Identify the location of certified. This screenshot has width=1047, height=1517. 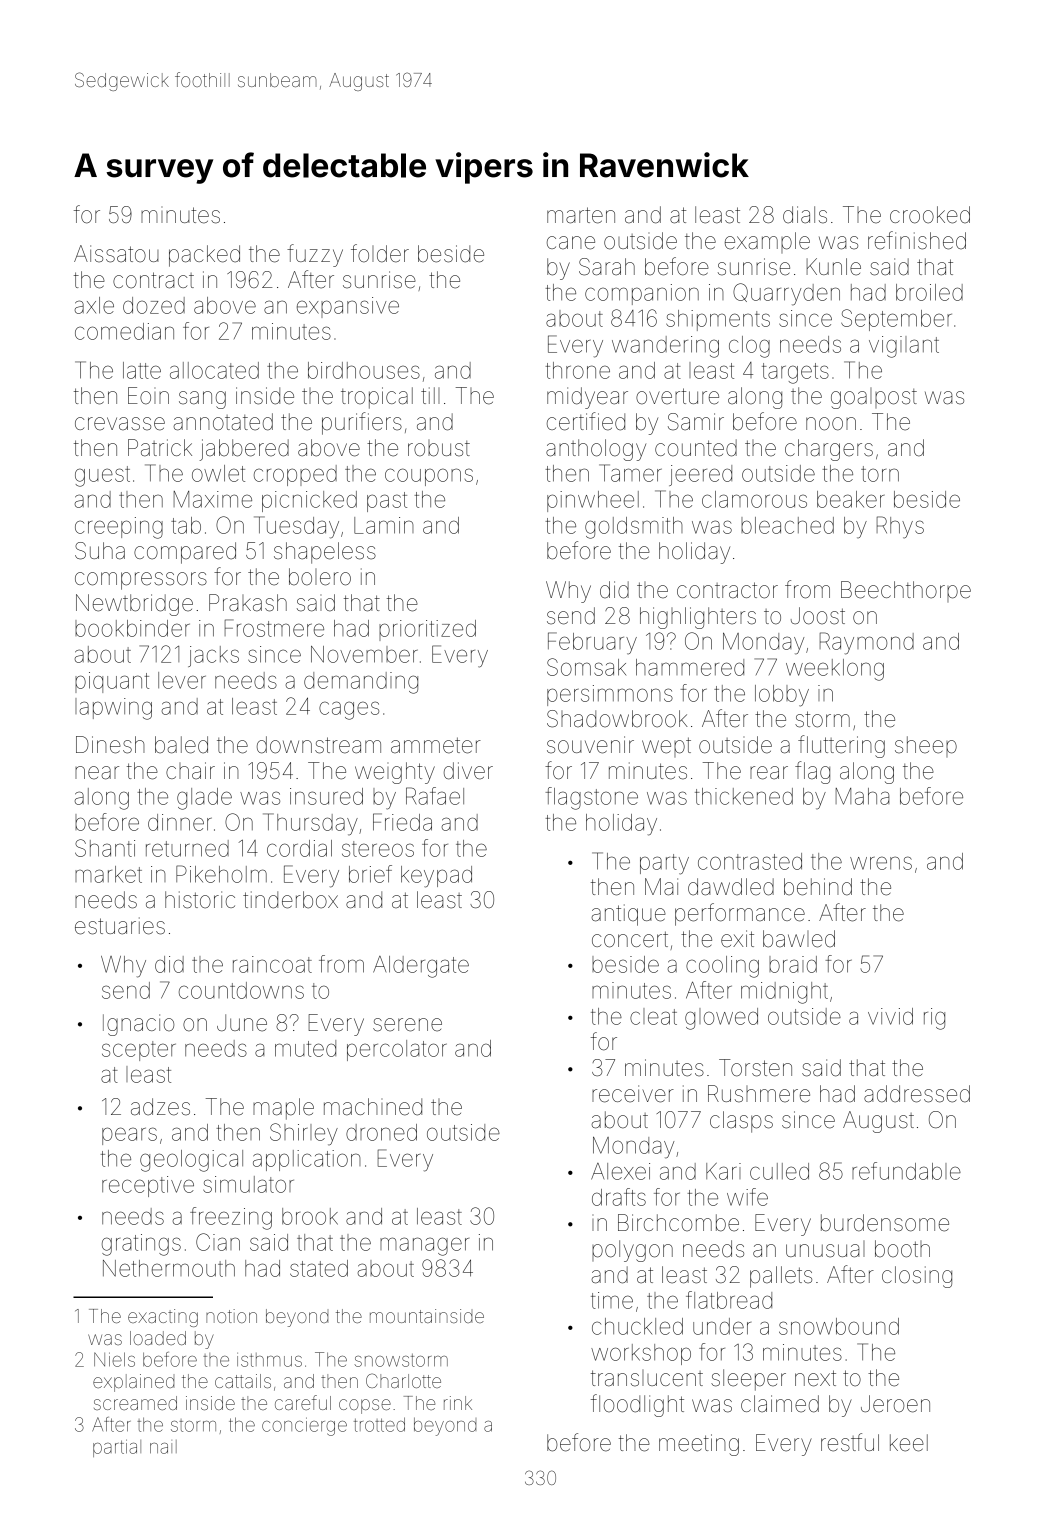
(586, 421).
